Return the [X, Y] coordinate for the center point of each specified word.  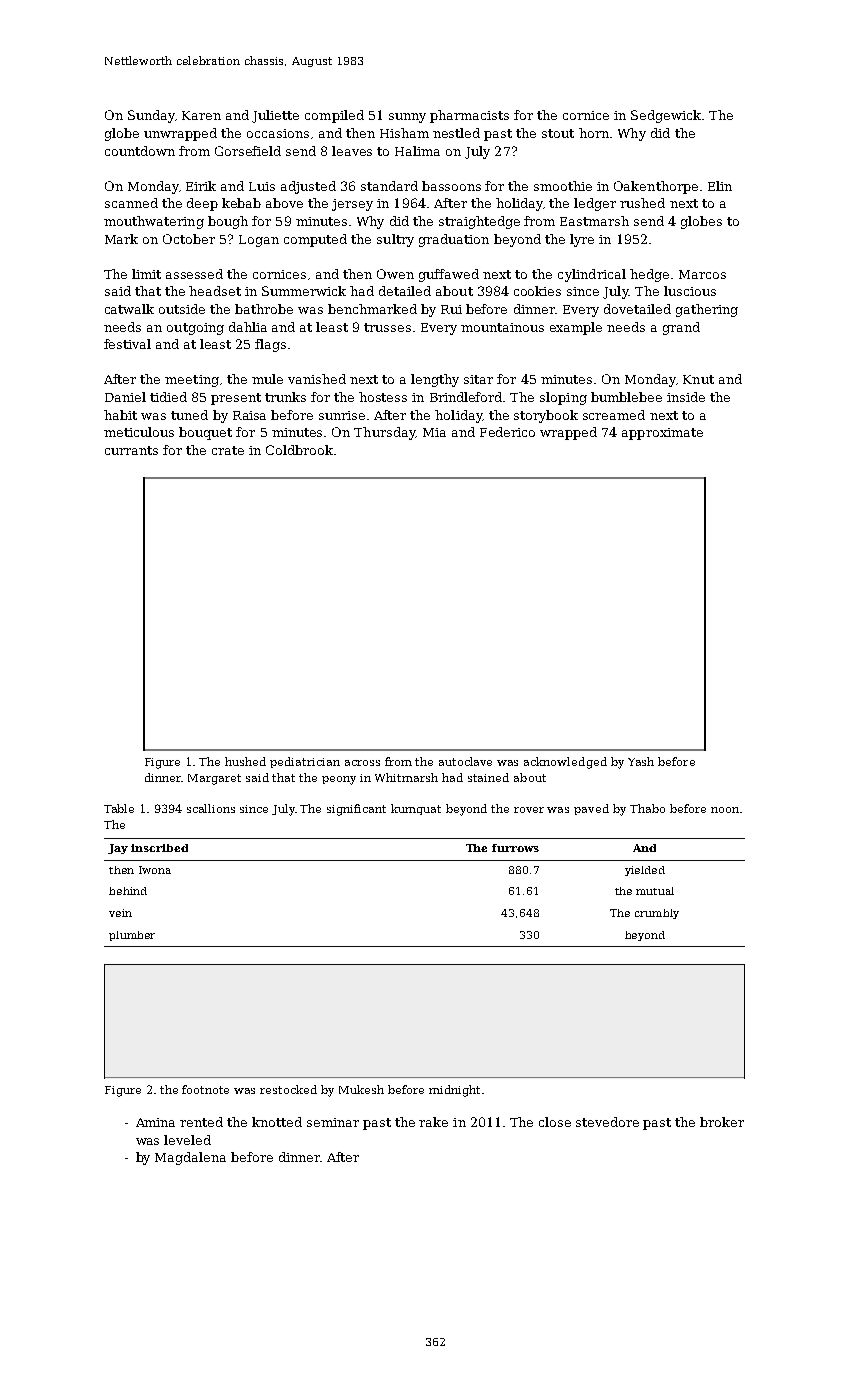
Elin [720, 186]
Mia [434, 432]
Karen [201, 115]
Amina [155, 1122]
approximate [662, 434]
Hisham [404, 133]
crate [228, 450]
